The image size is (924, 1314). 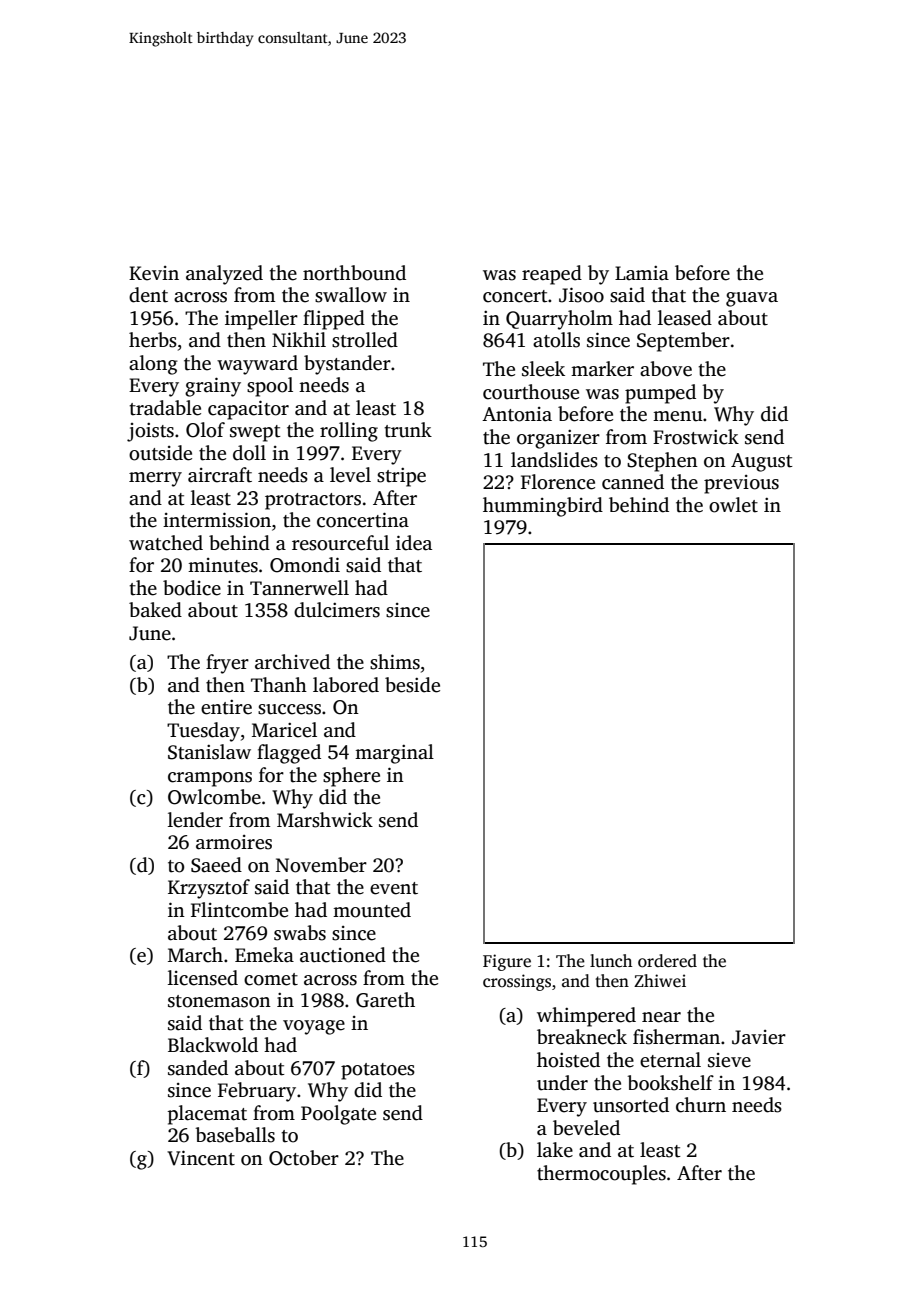 I want to click on Lamia, so click(x=642, y=273).
